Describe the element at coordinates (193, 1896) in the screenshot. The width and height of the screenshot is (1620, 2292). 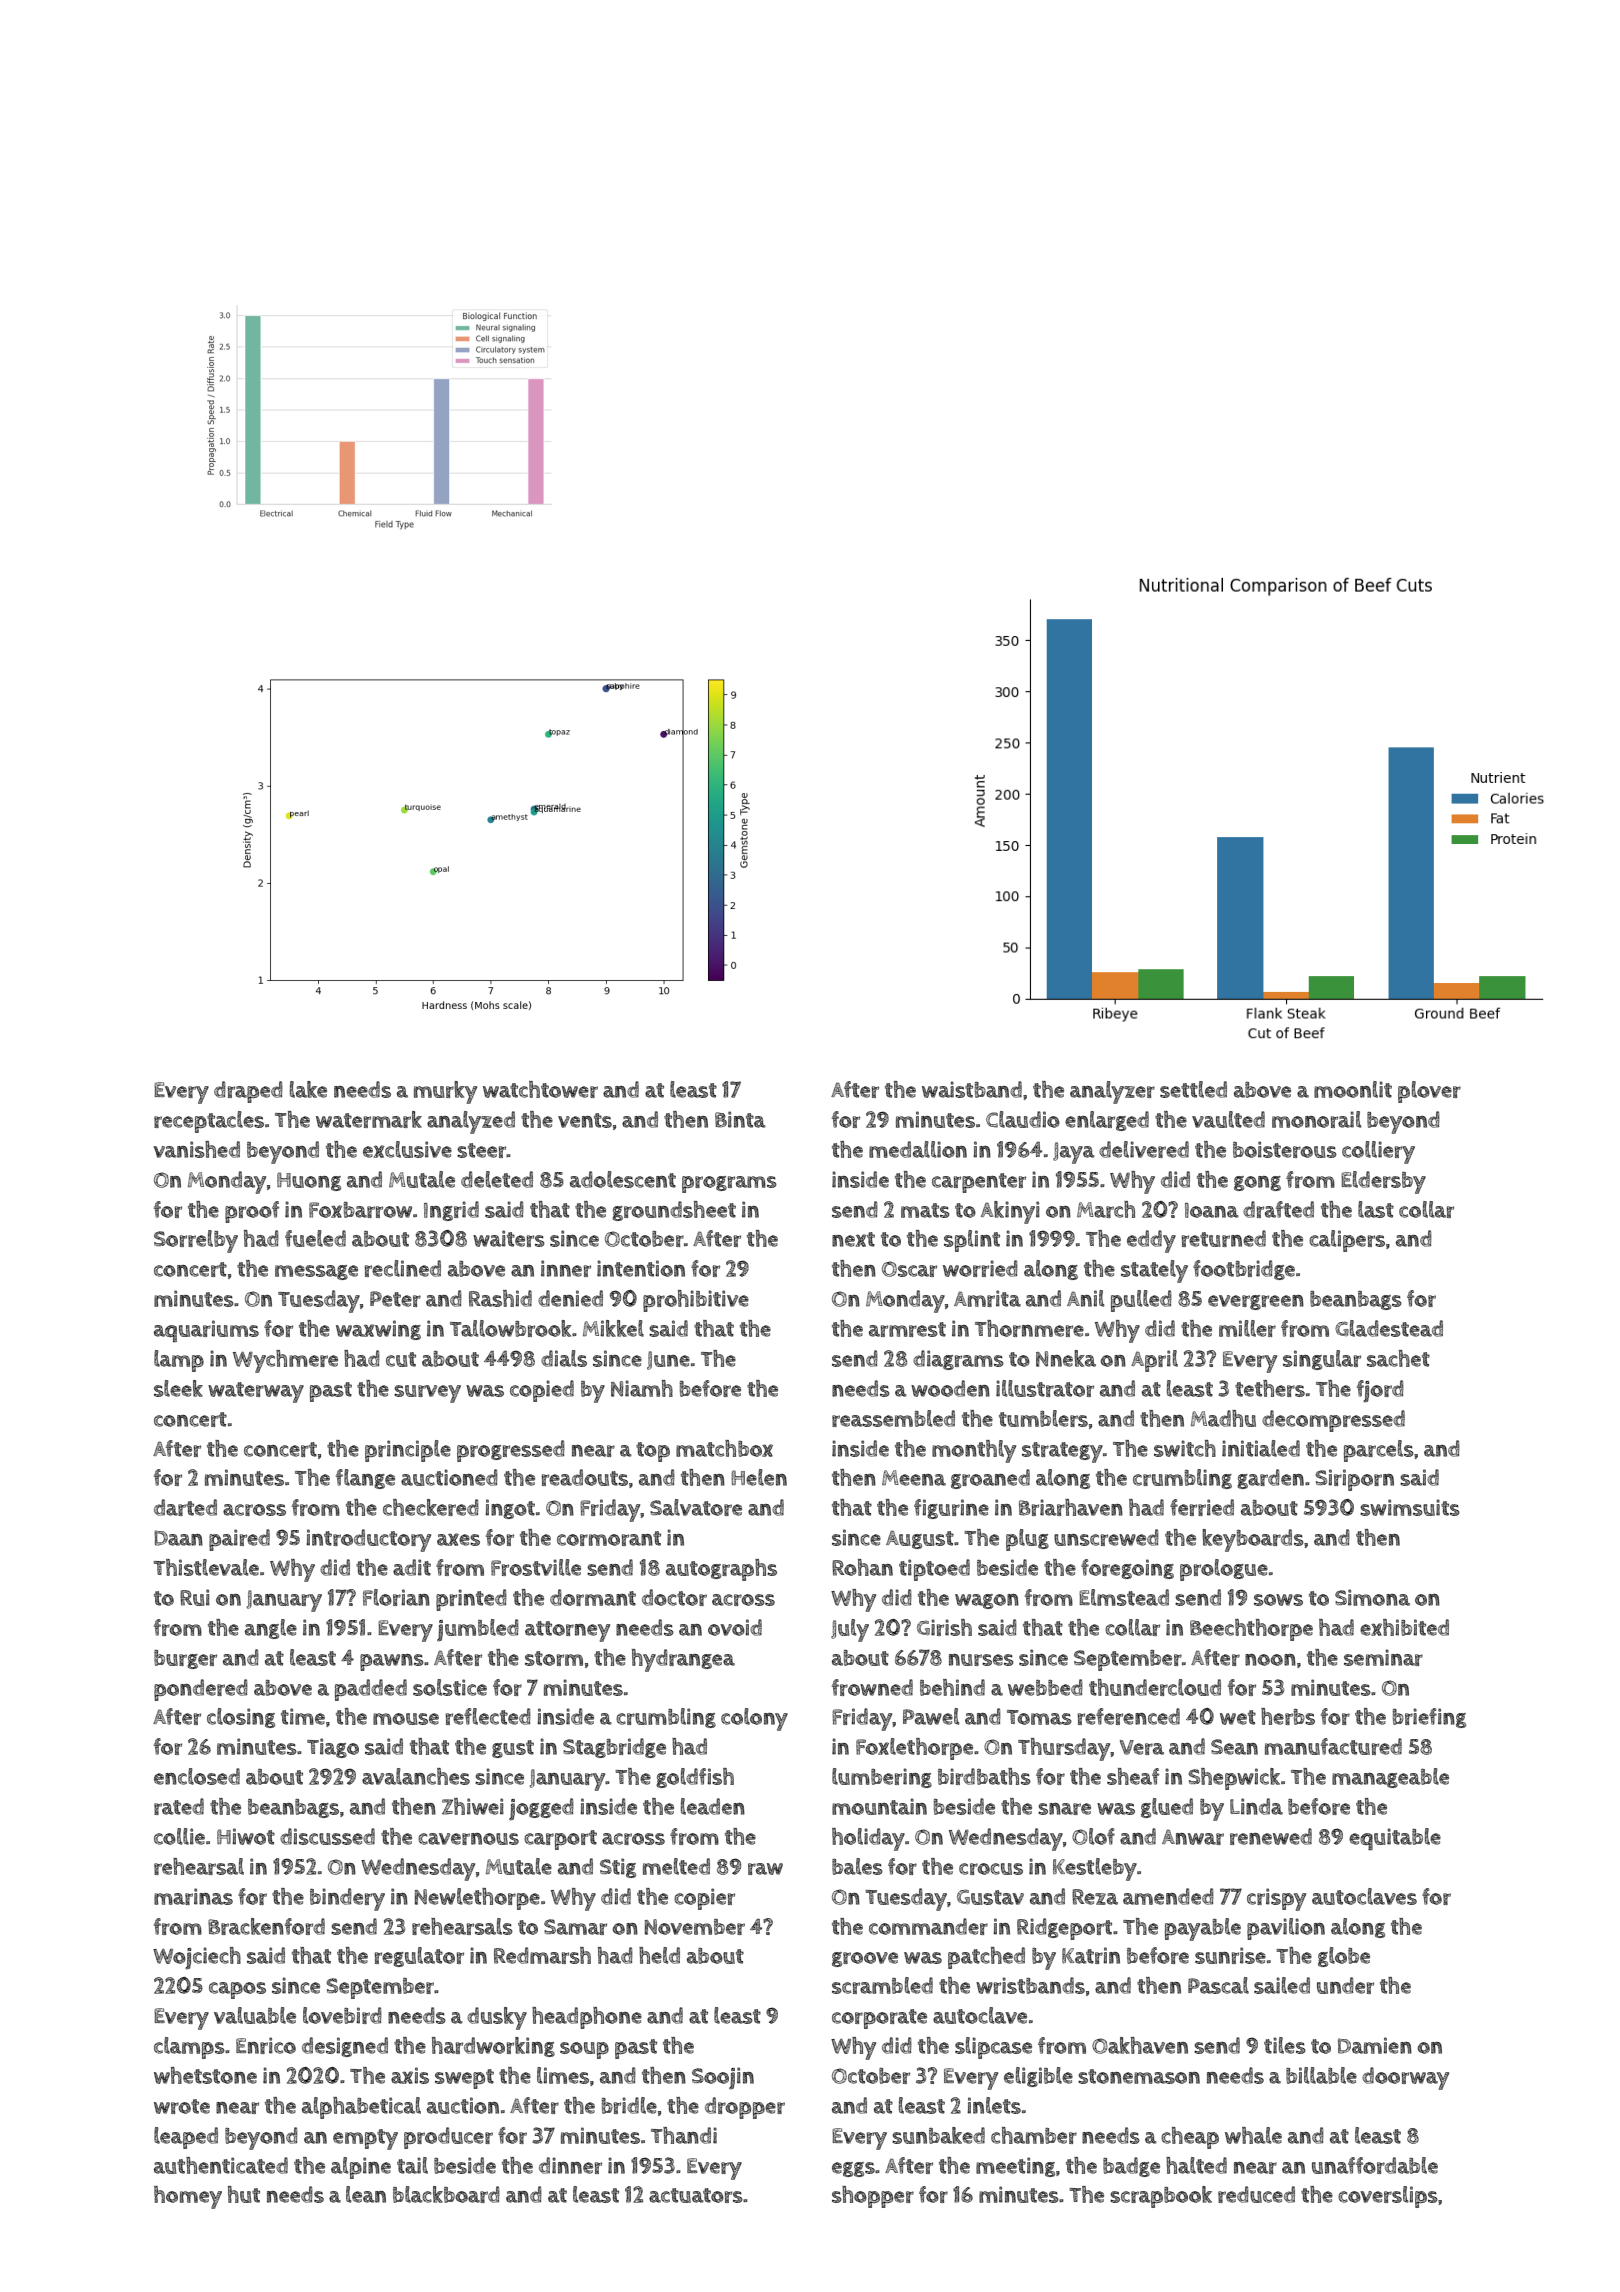
I see `marinas` at that location.
